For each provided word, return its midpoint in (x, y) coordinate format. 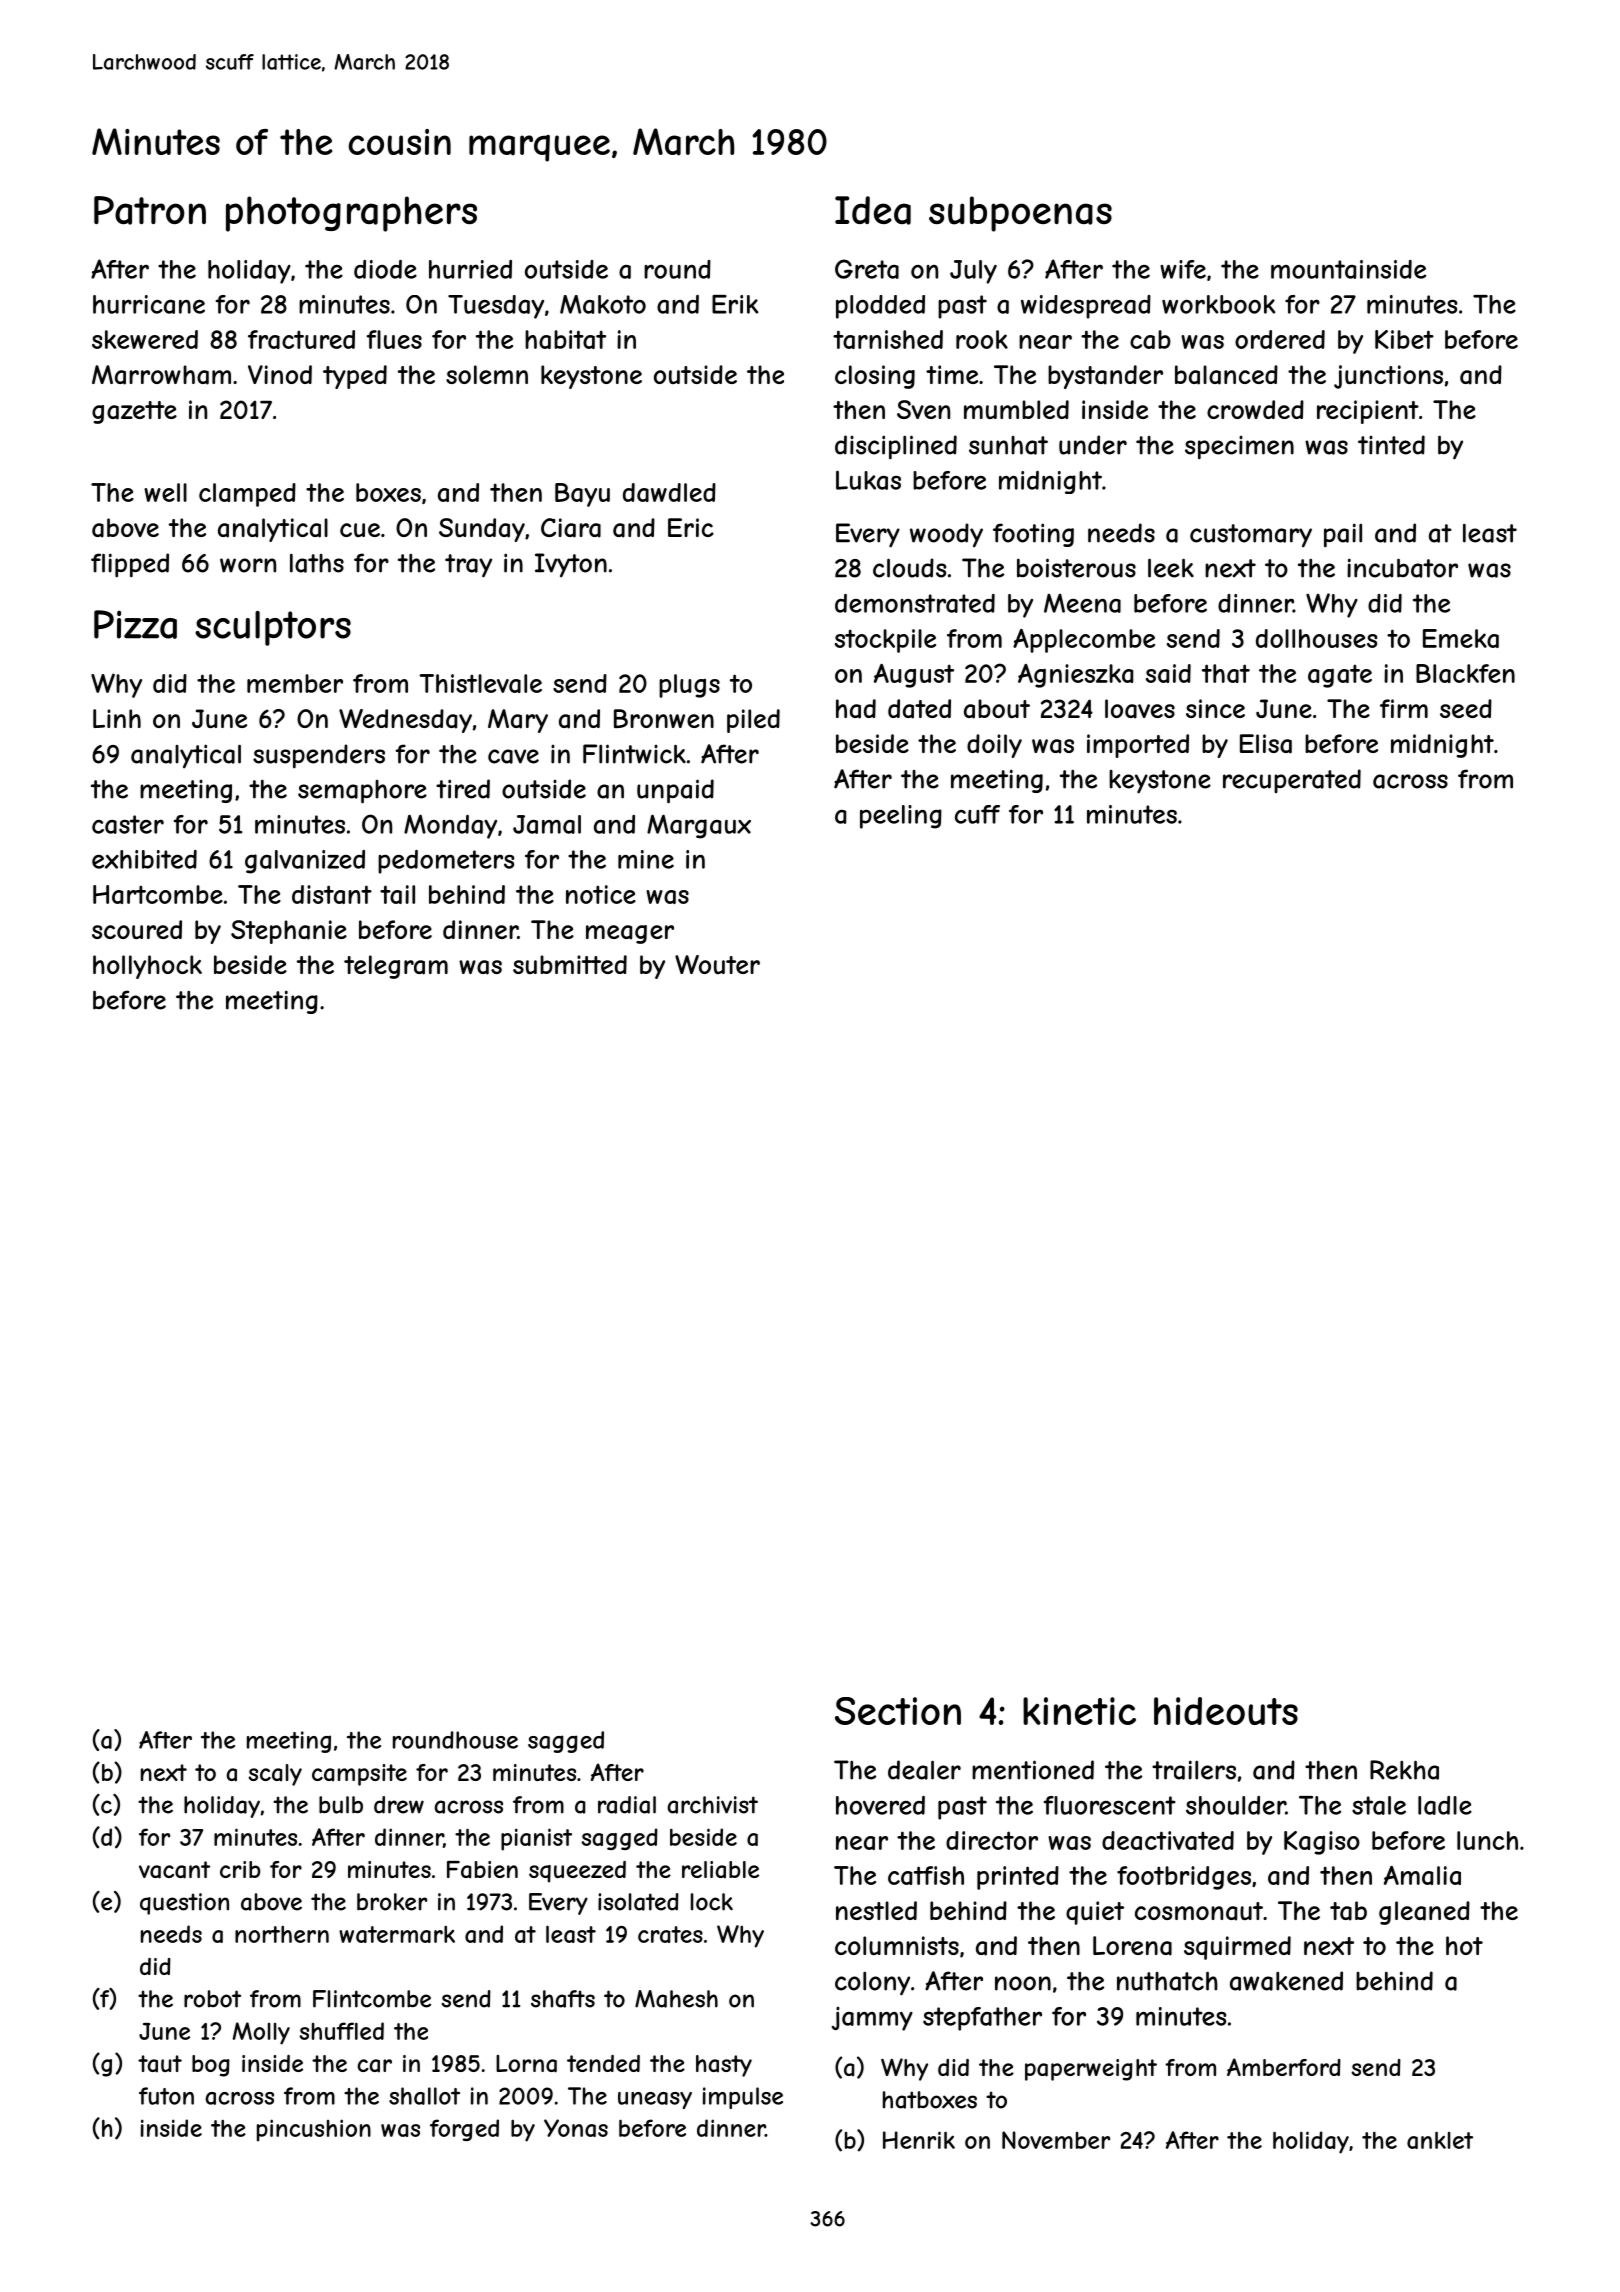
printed (1018, 1878)
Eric (691, 527)
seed (1466, 708)
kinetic (1079, 1711)
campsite (359, 1775)
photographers (351, 214)
